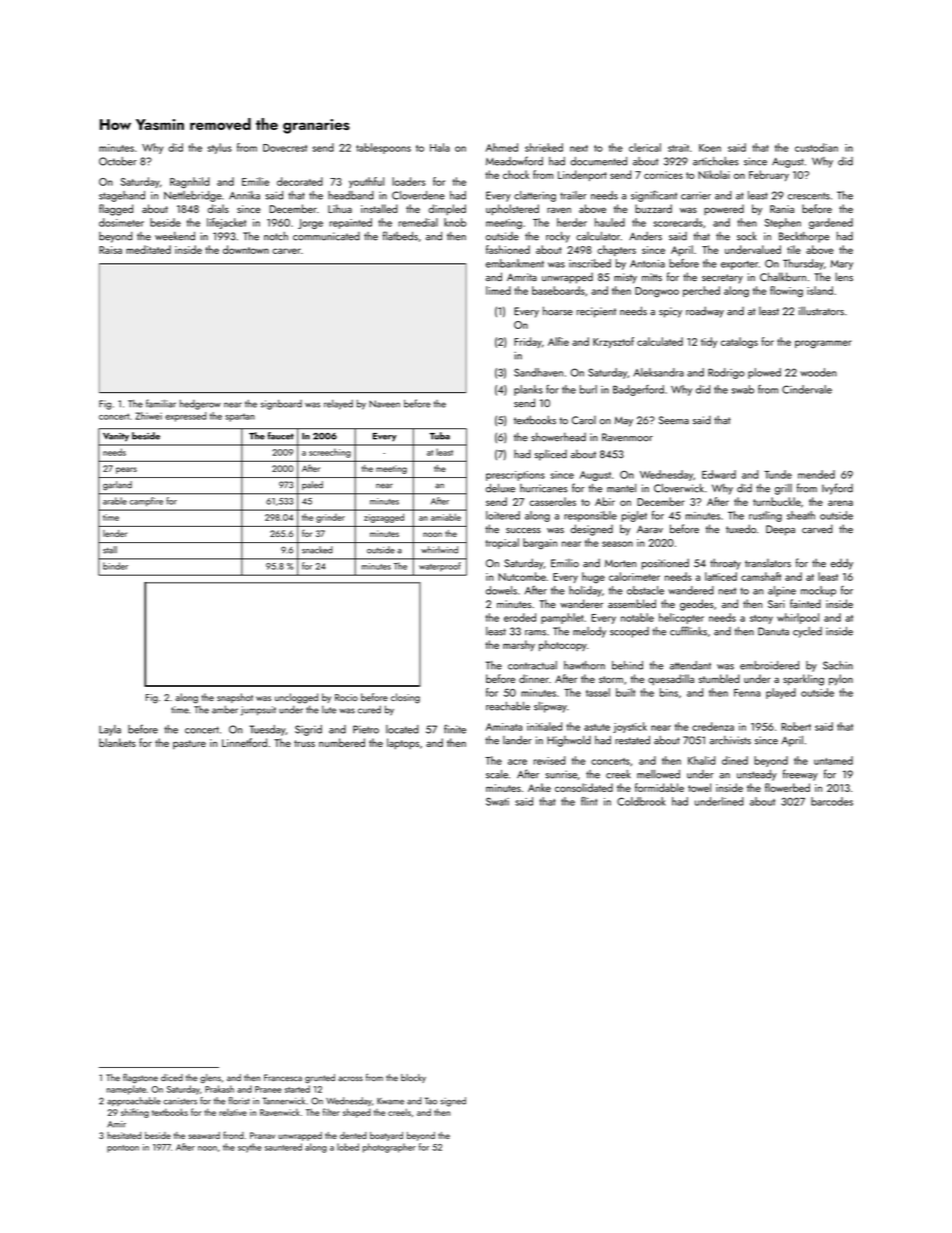 This screenshot has width=952, height=1233. I want to click on diced, so click(172, 1077).
